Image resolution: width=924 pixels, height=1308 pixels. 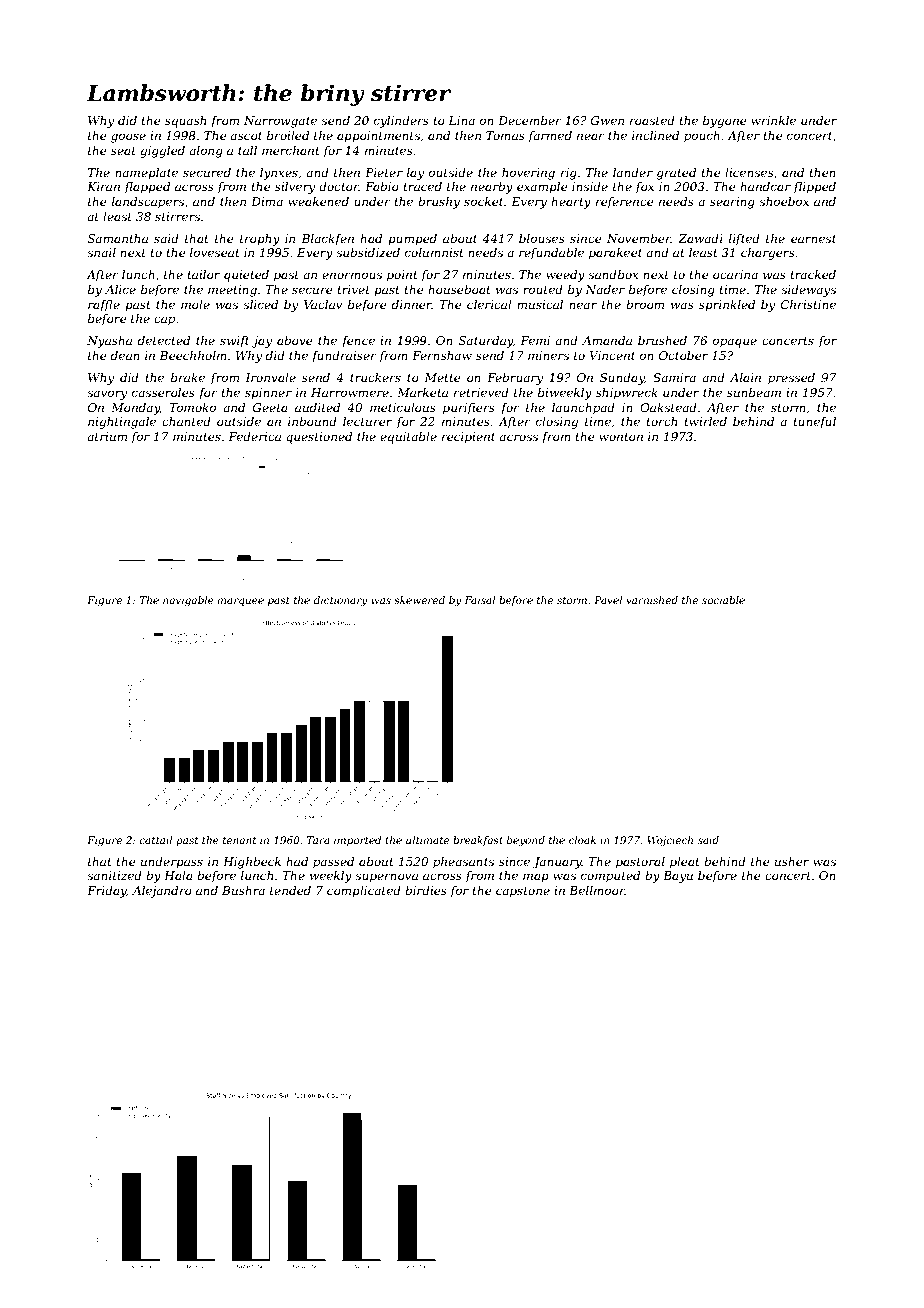 I want to click on Bellmoor, so click(x=597, y=890).
